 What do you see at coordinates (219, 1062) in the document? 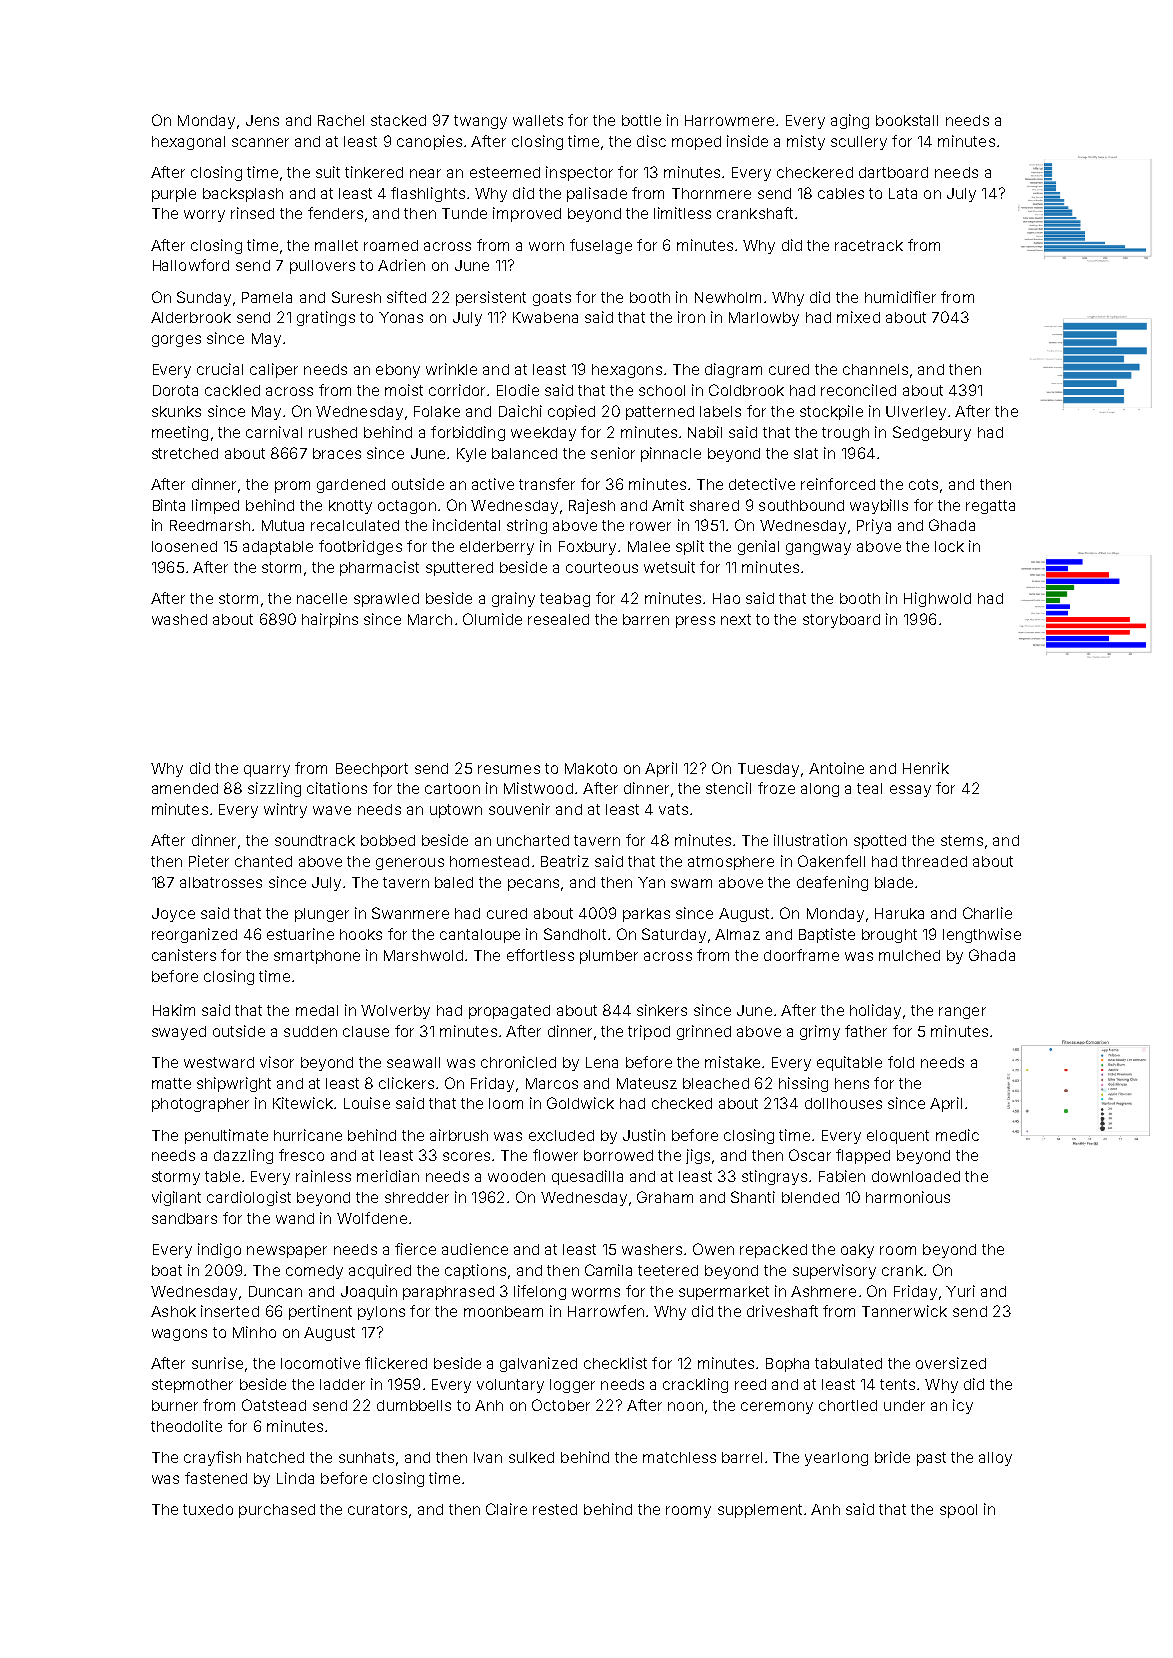
I see `westward` at bounding box center [219, 1062].
